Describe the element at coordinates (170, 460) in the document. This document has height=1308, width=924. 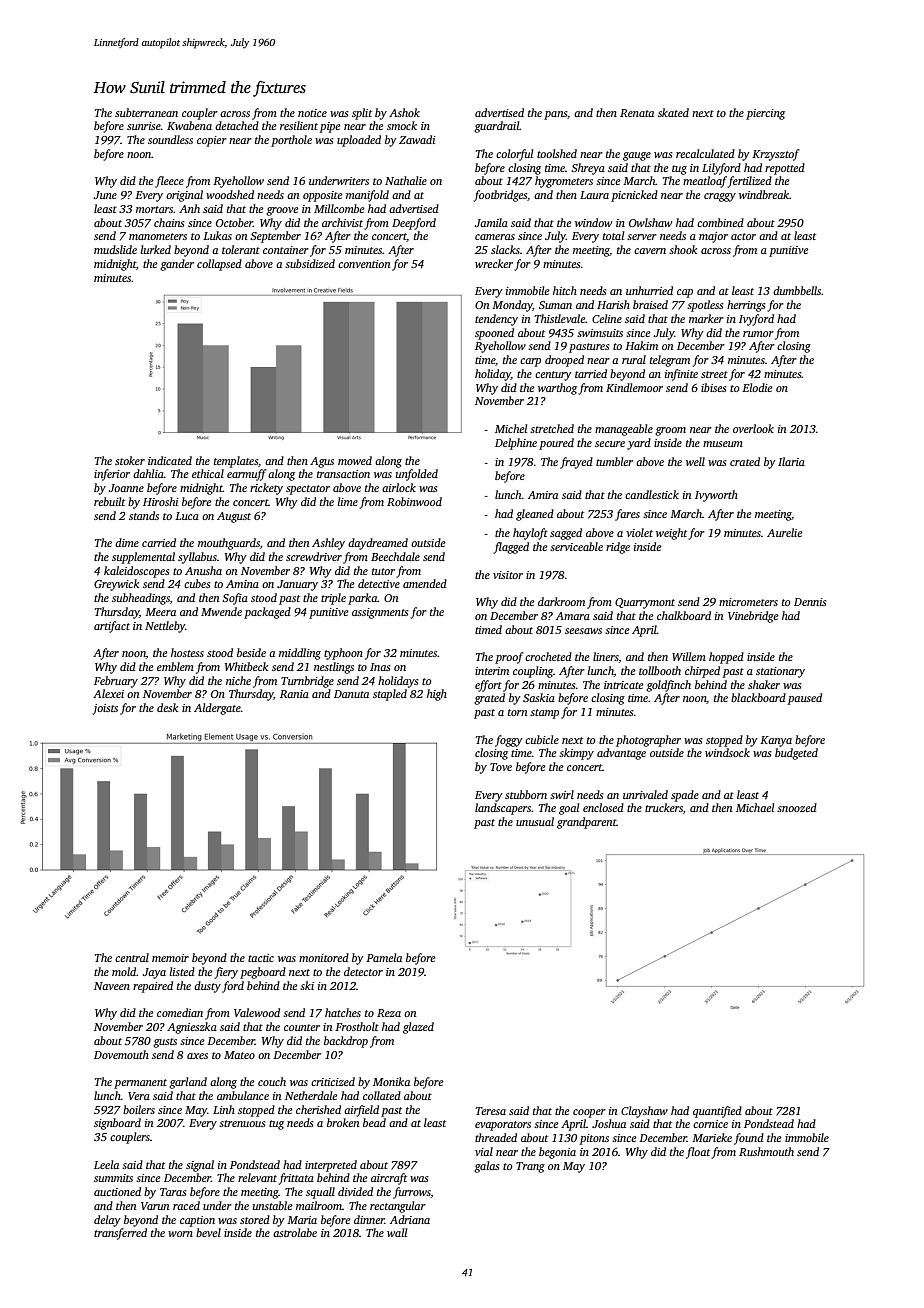
I see `indicated` at that location.
